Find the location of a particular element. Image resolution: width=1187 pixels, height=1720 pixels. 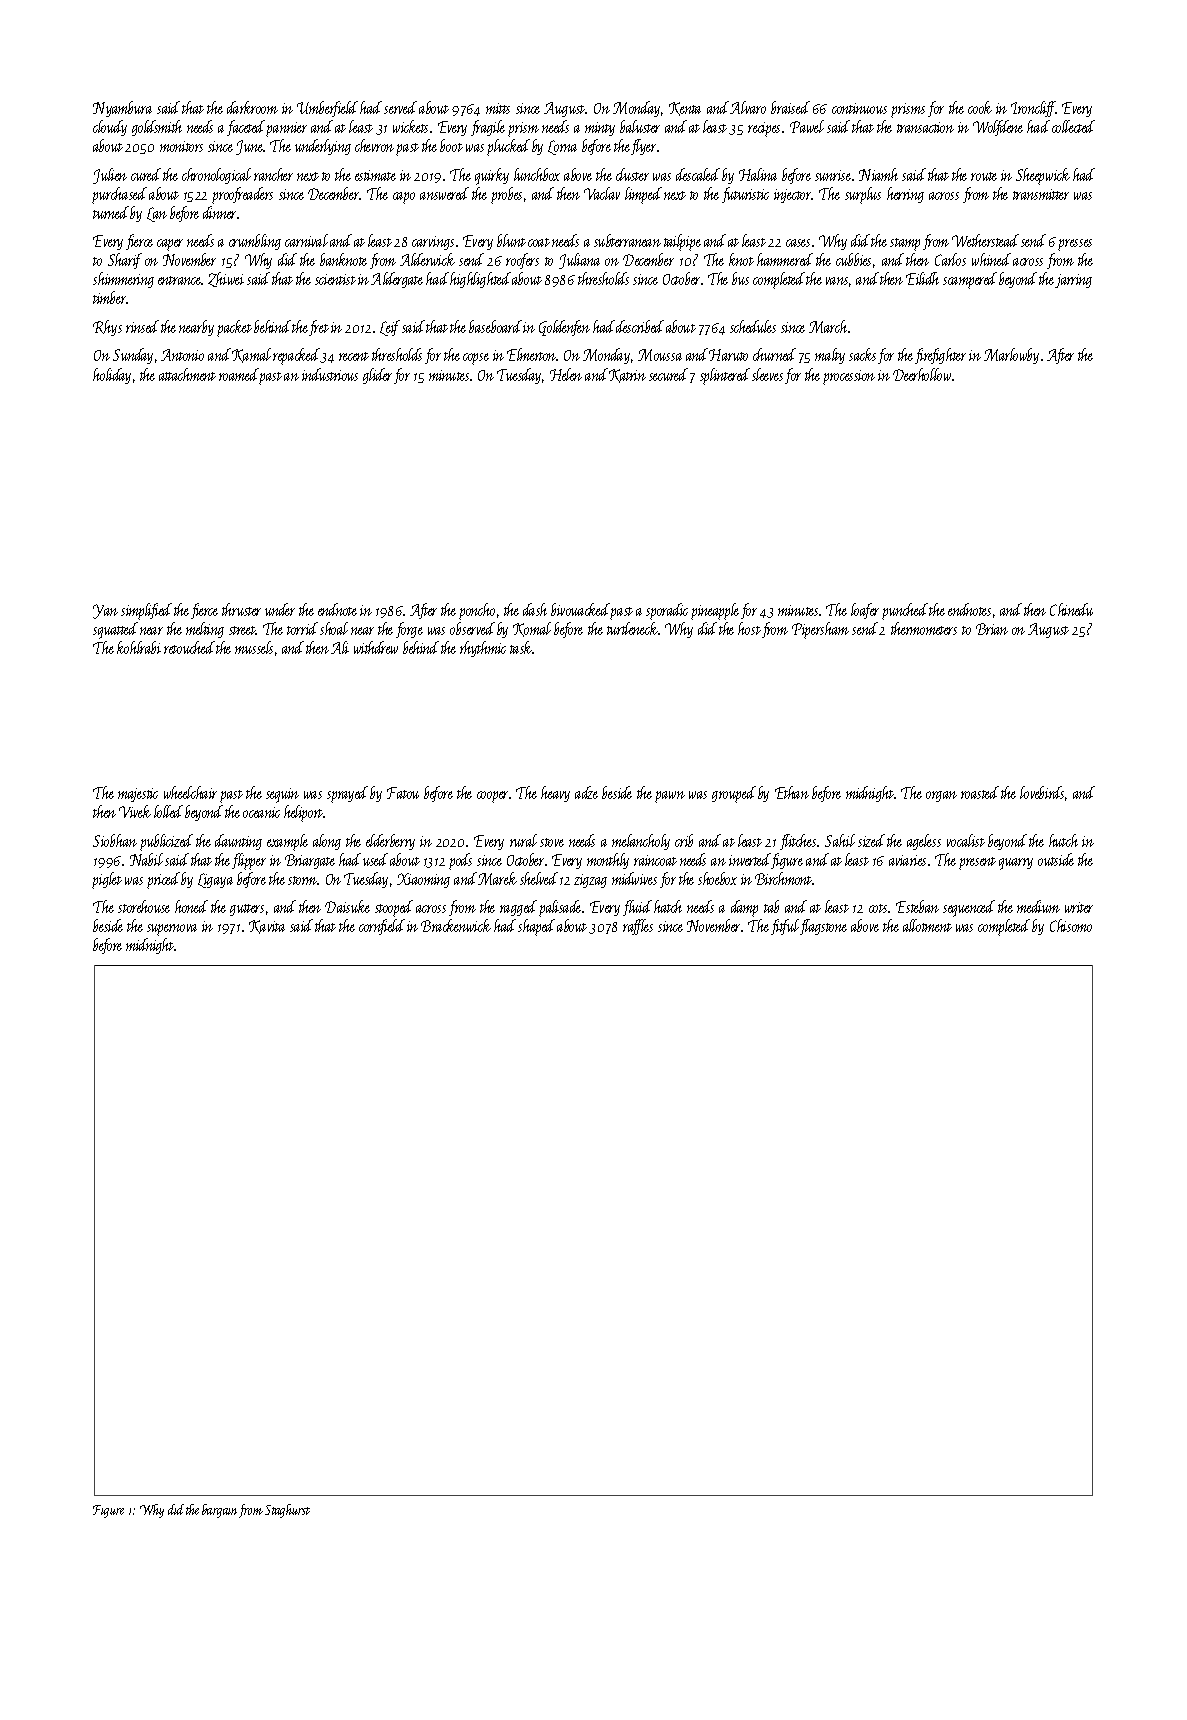

Julien is located at coordinates (110, 176).
